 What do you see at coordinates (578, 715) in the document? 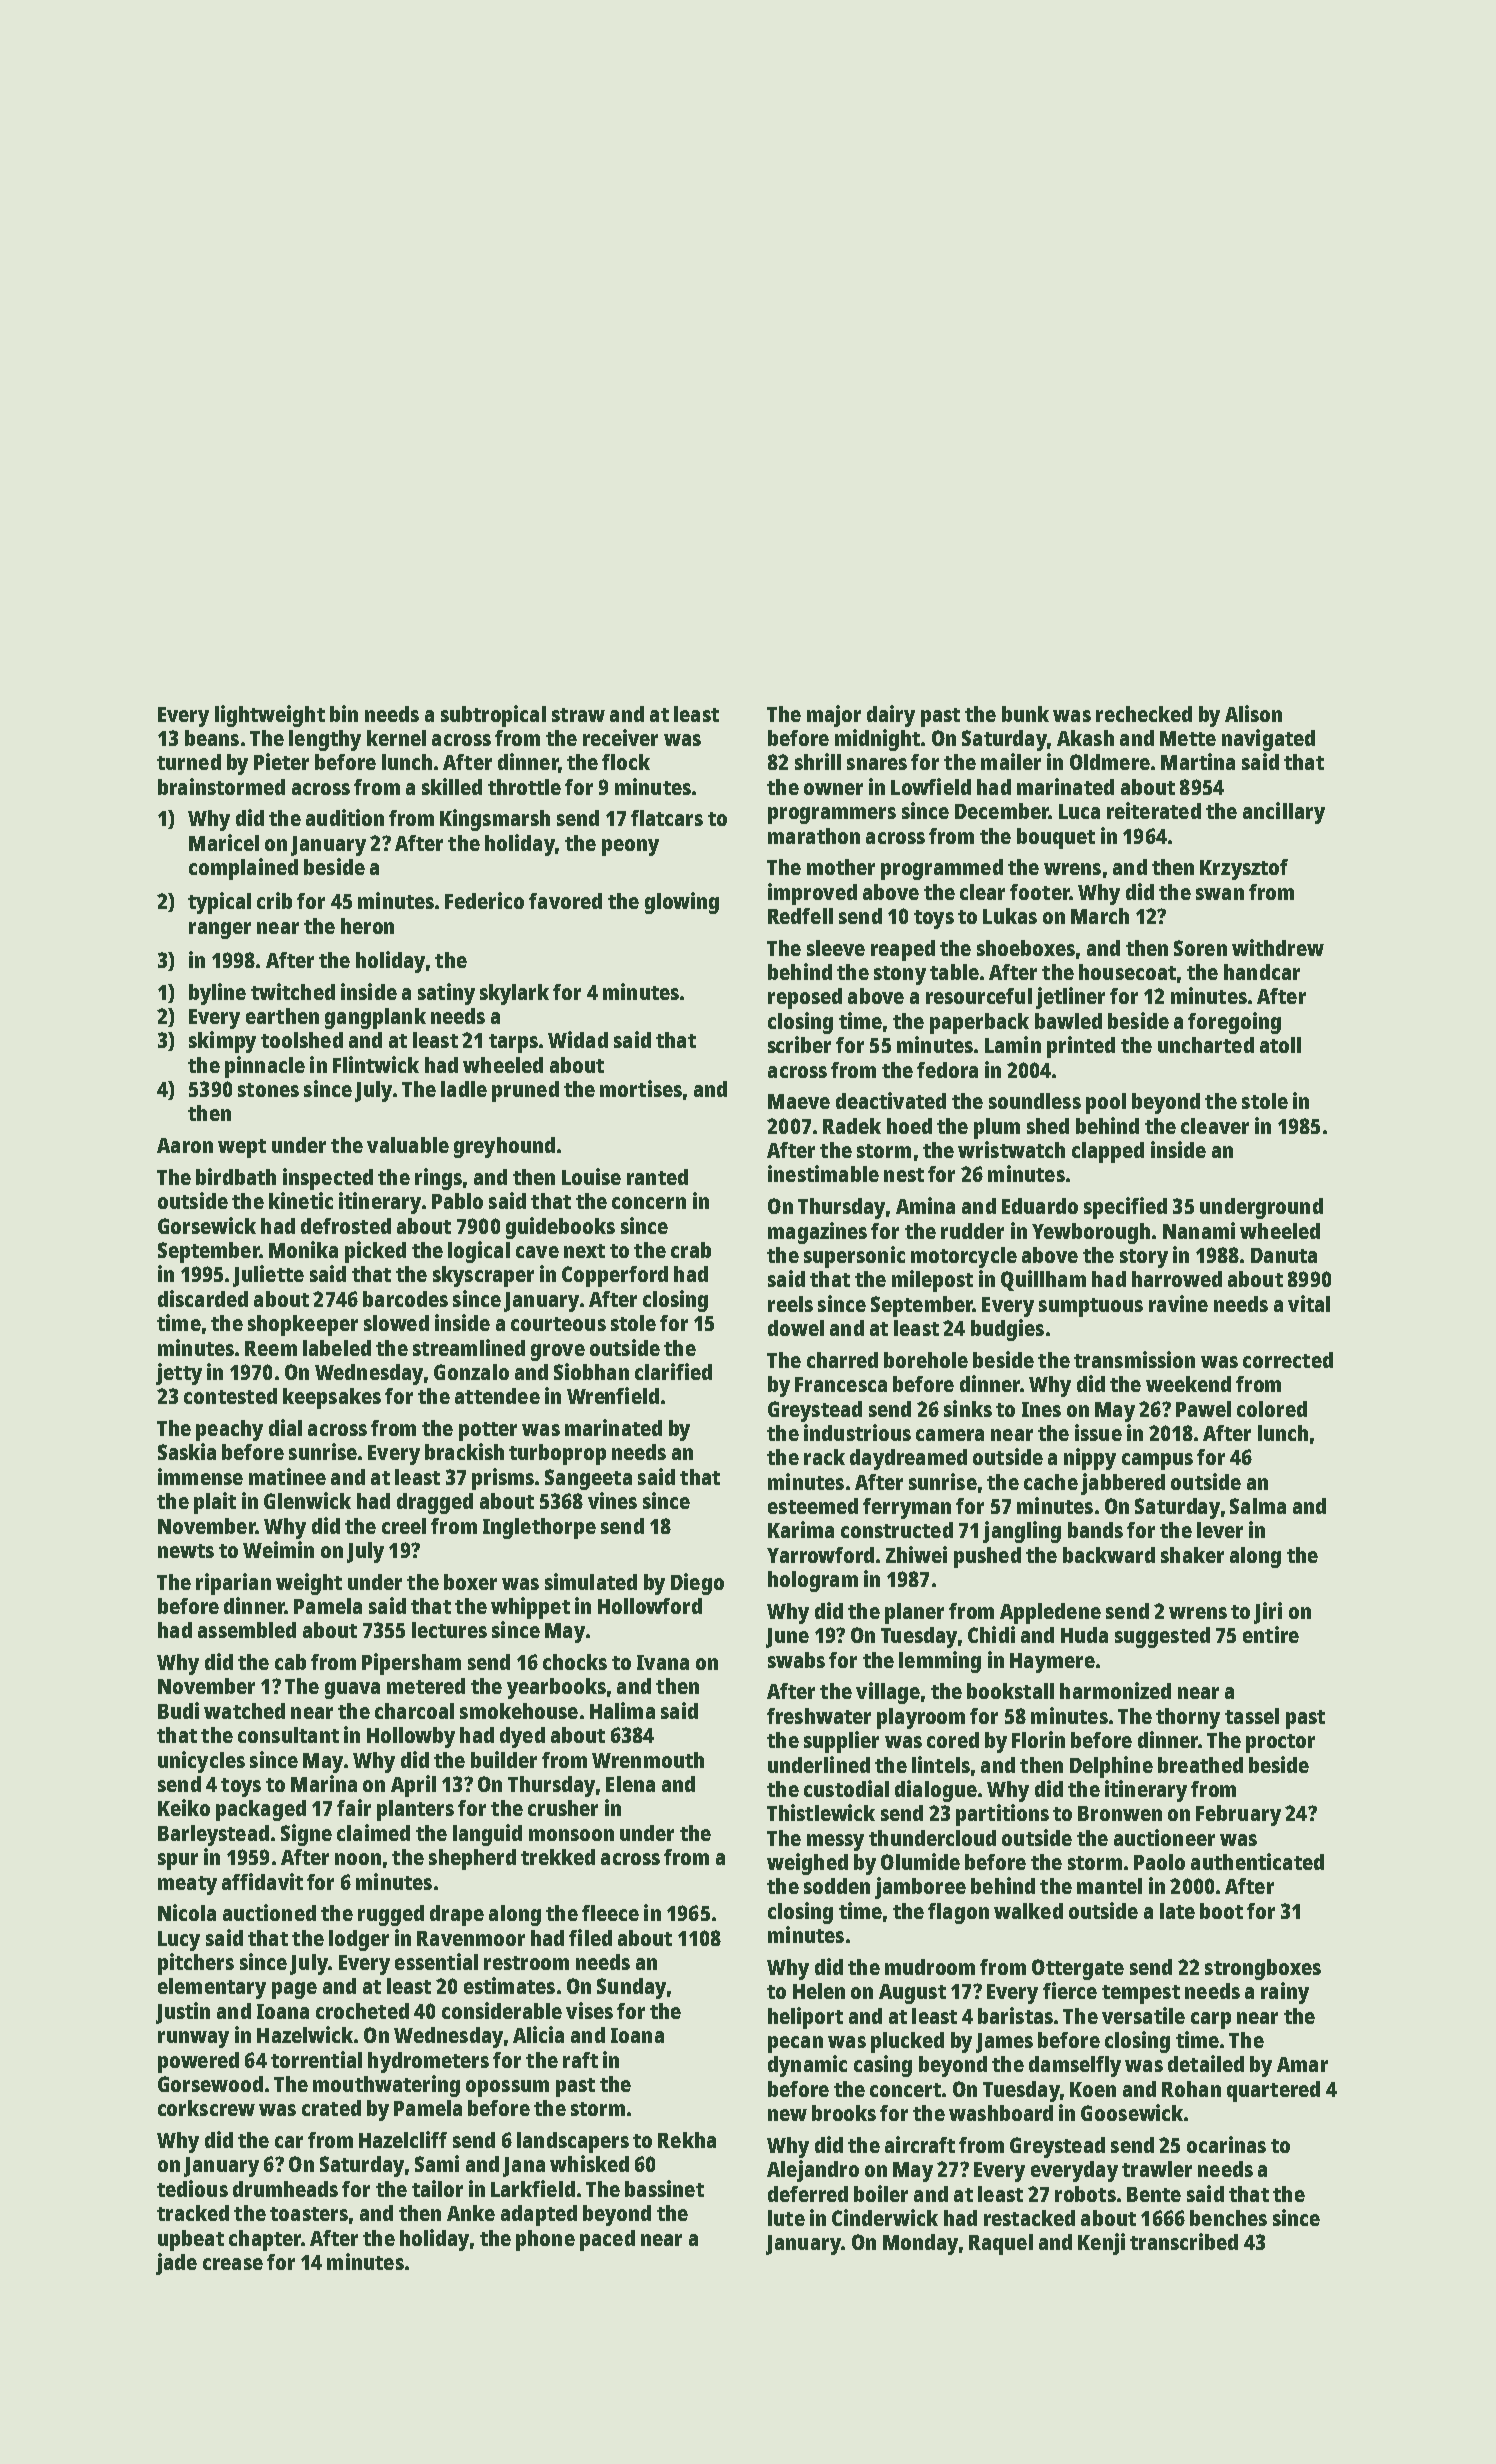
I see `straw` at bounding box center [578, 715].
